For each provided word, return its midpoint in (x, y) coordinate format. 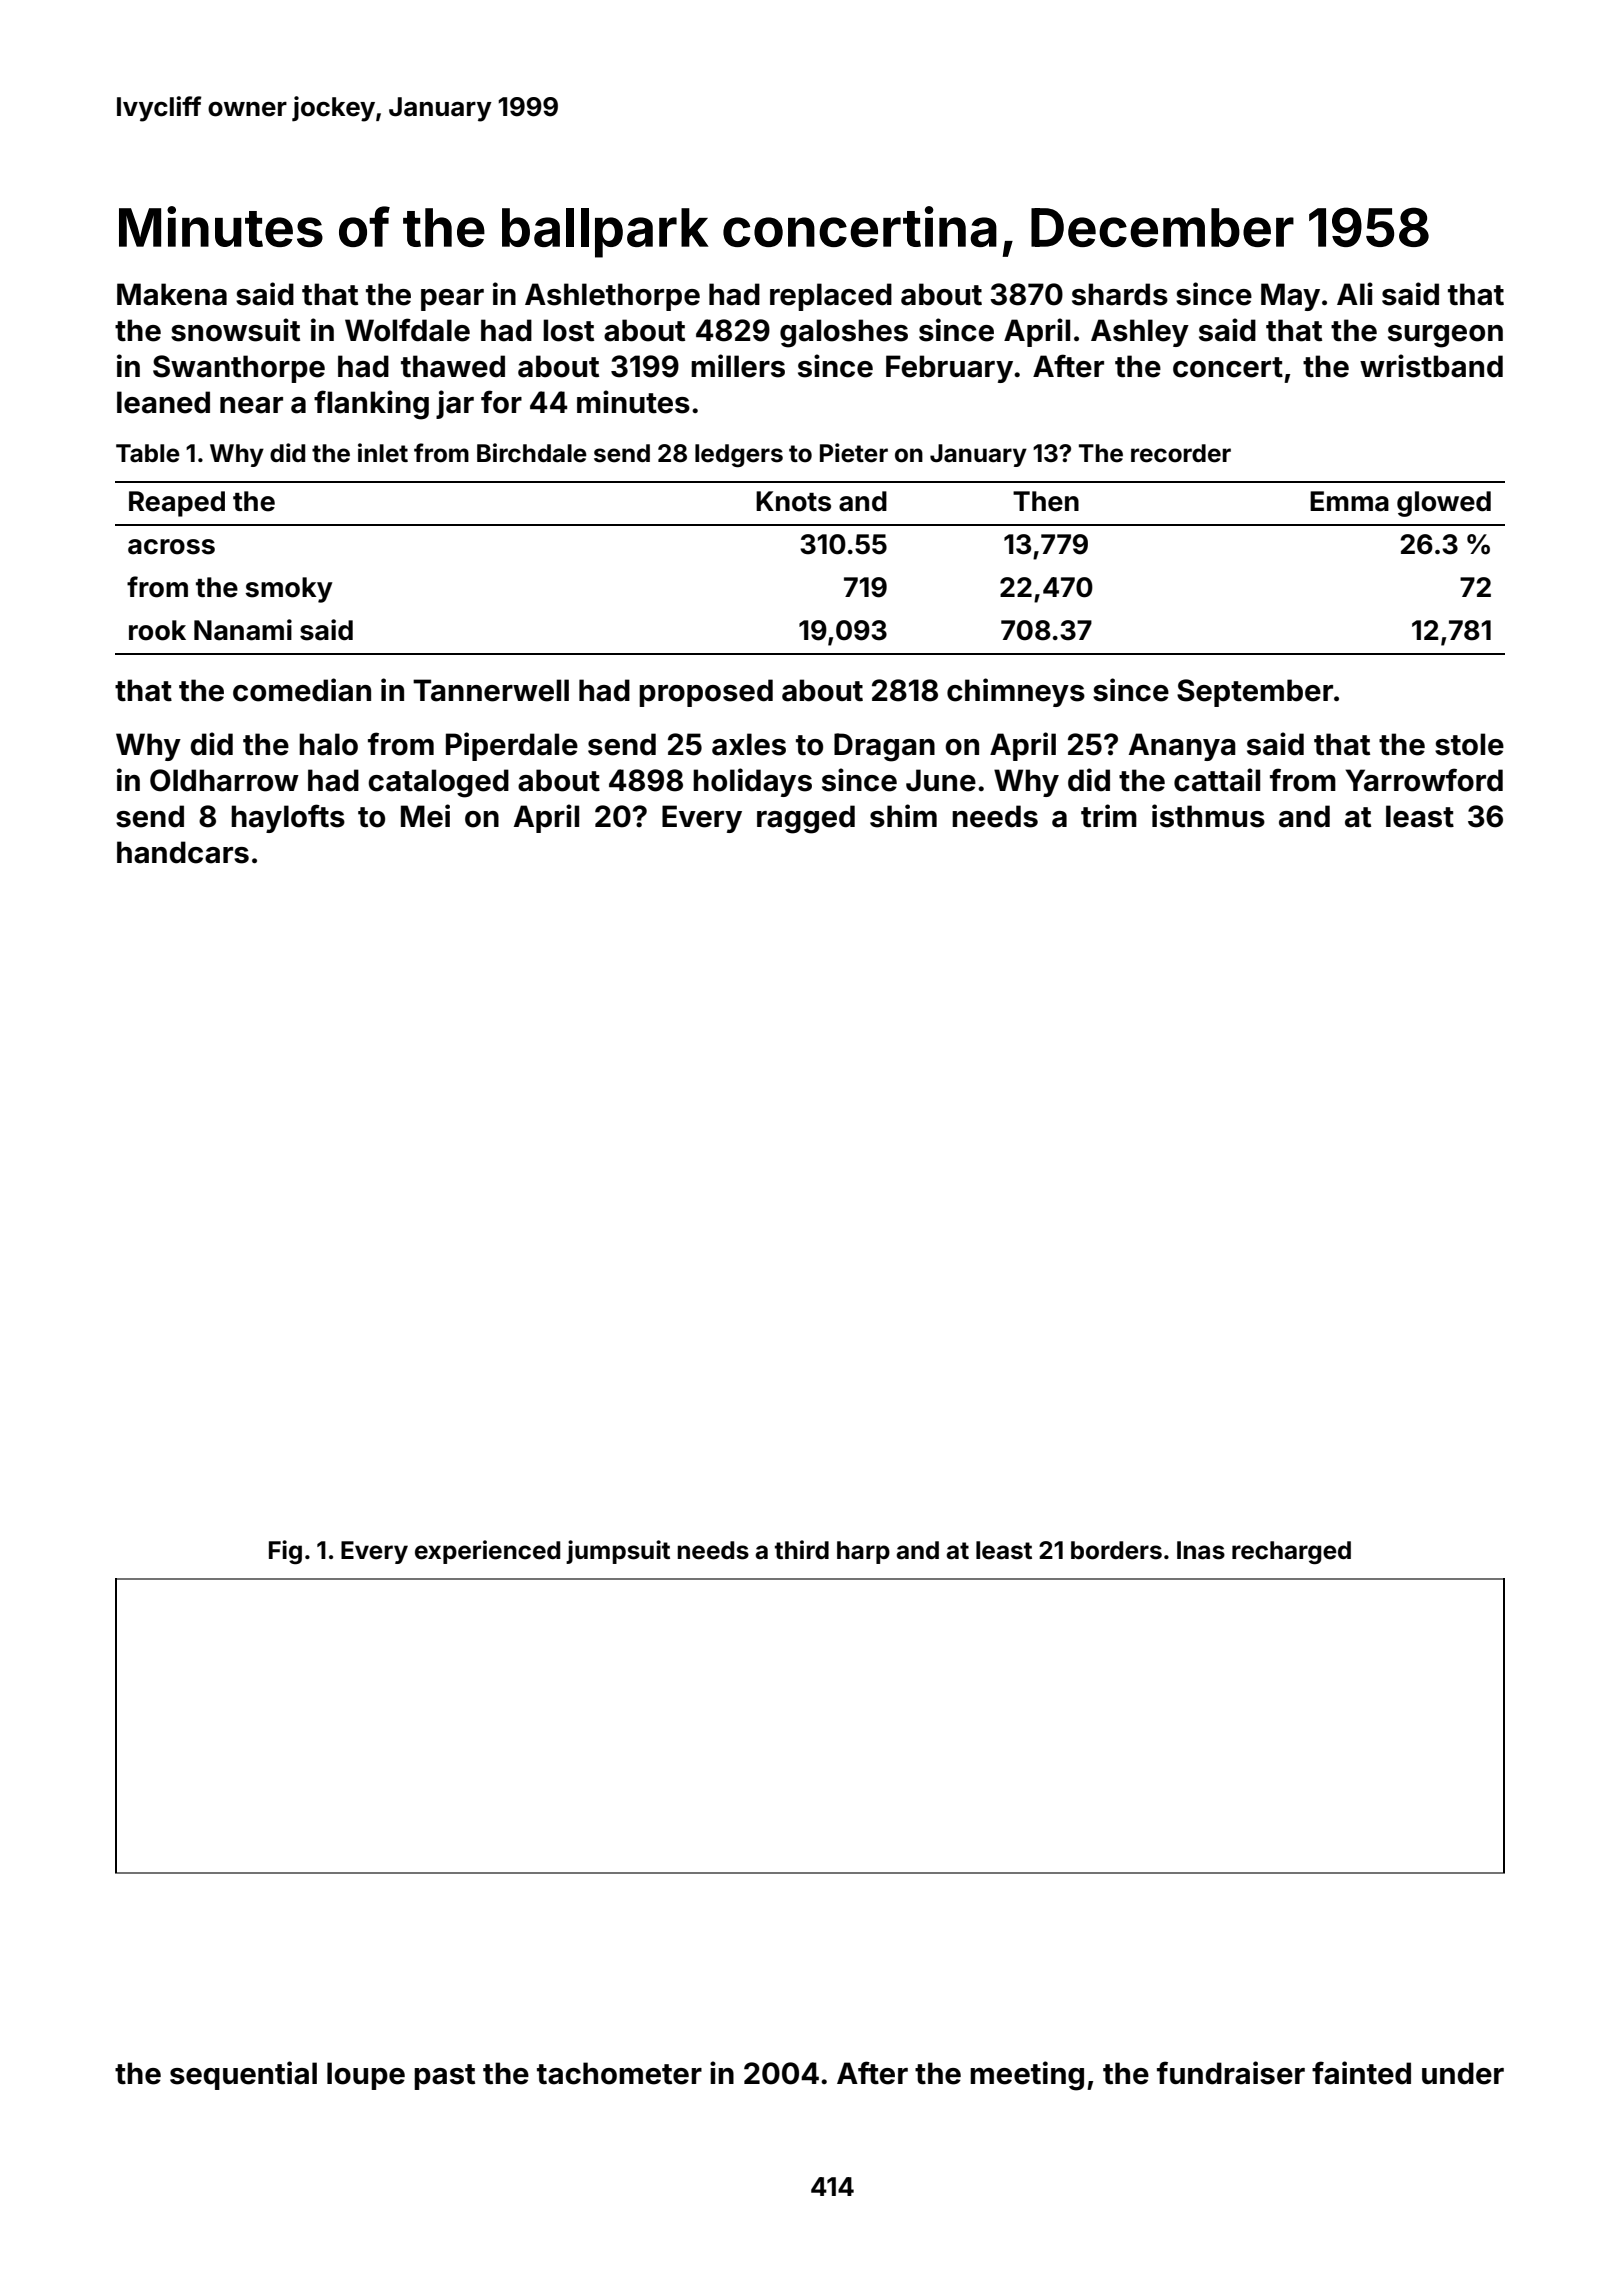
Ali (1355, 293)
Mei (425, 816)
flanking (371, 405)
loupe (366, 2076)
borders (1116, 1550)
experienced (487, 1552)
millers (738, 366)
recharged (1291, 1553)
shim (903, 816)
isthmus (1208, 816)
